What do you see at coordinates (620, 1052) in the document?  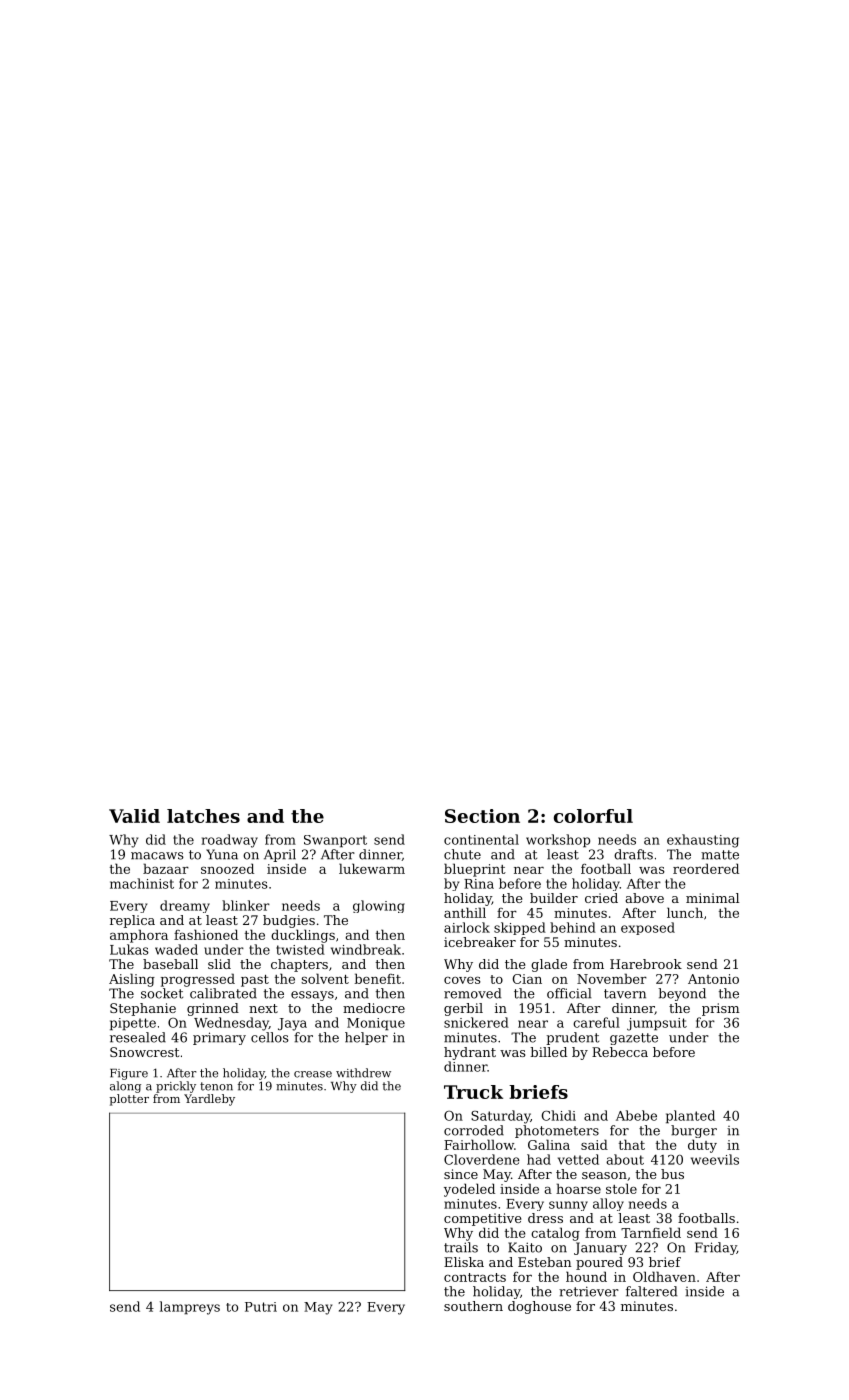 I see `Rebecca` at bounding box center [620, 1052].
